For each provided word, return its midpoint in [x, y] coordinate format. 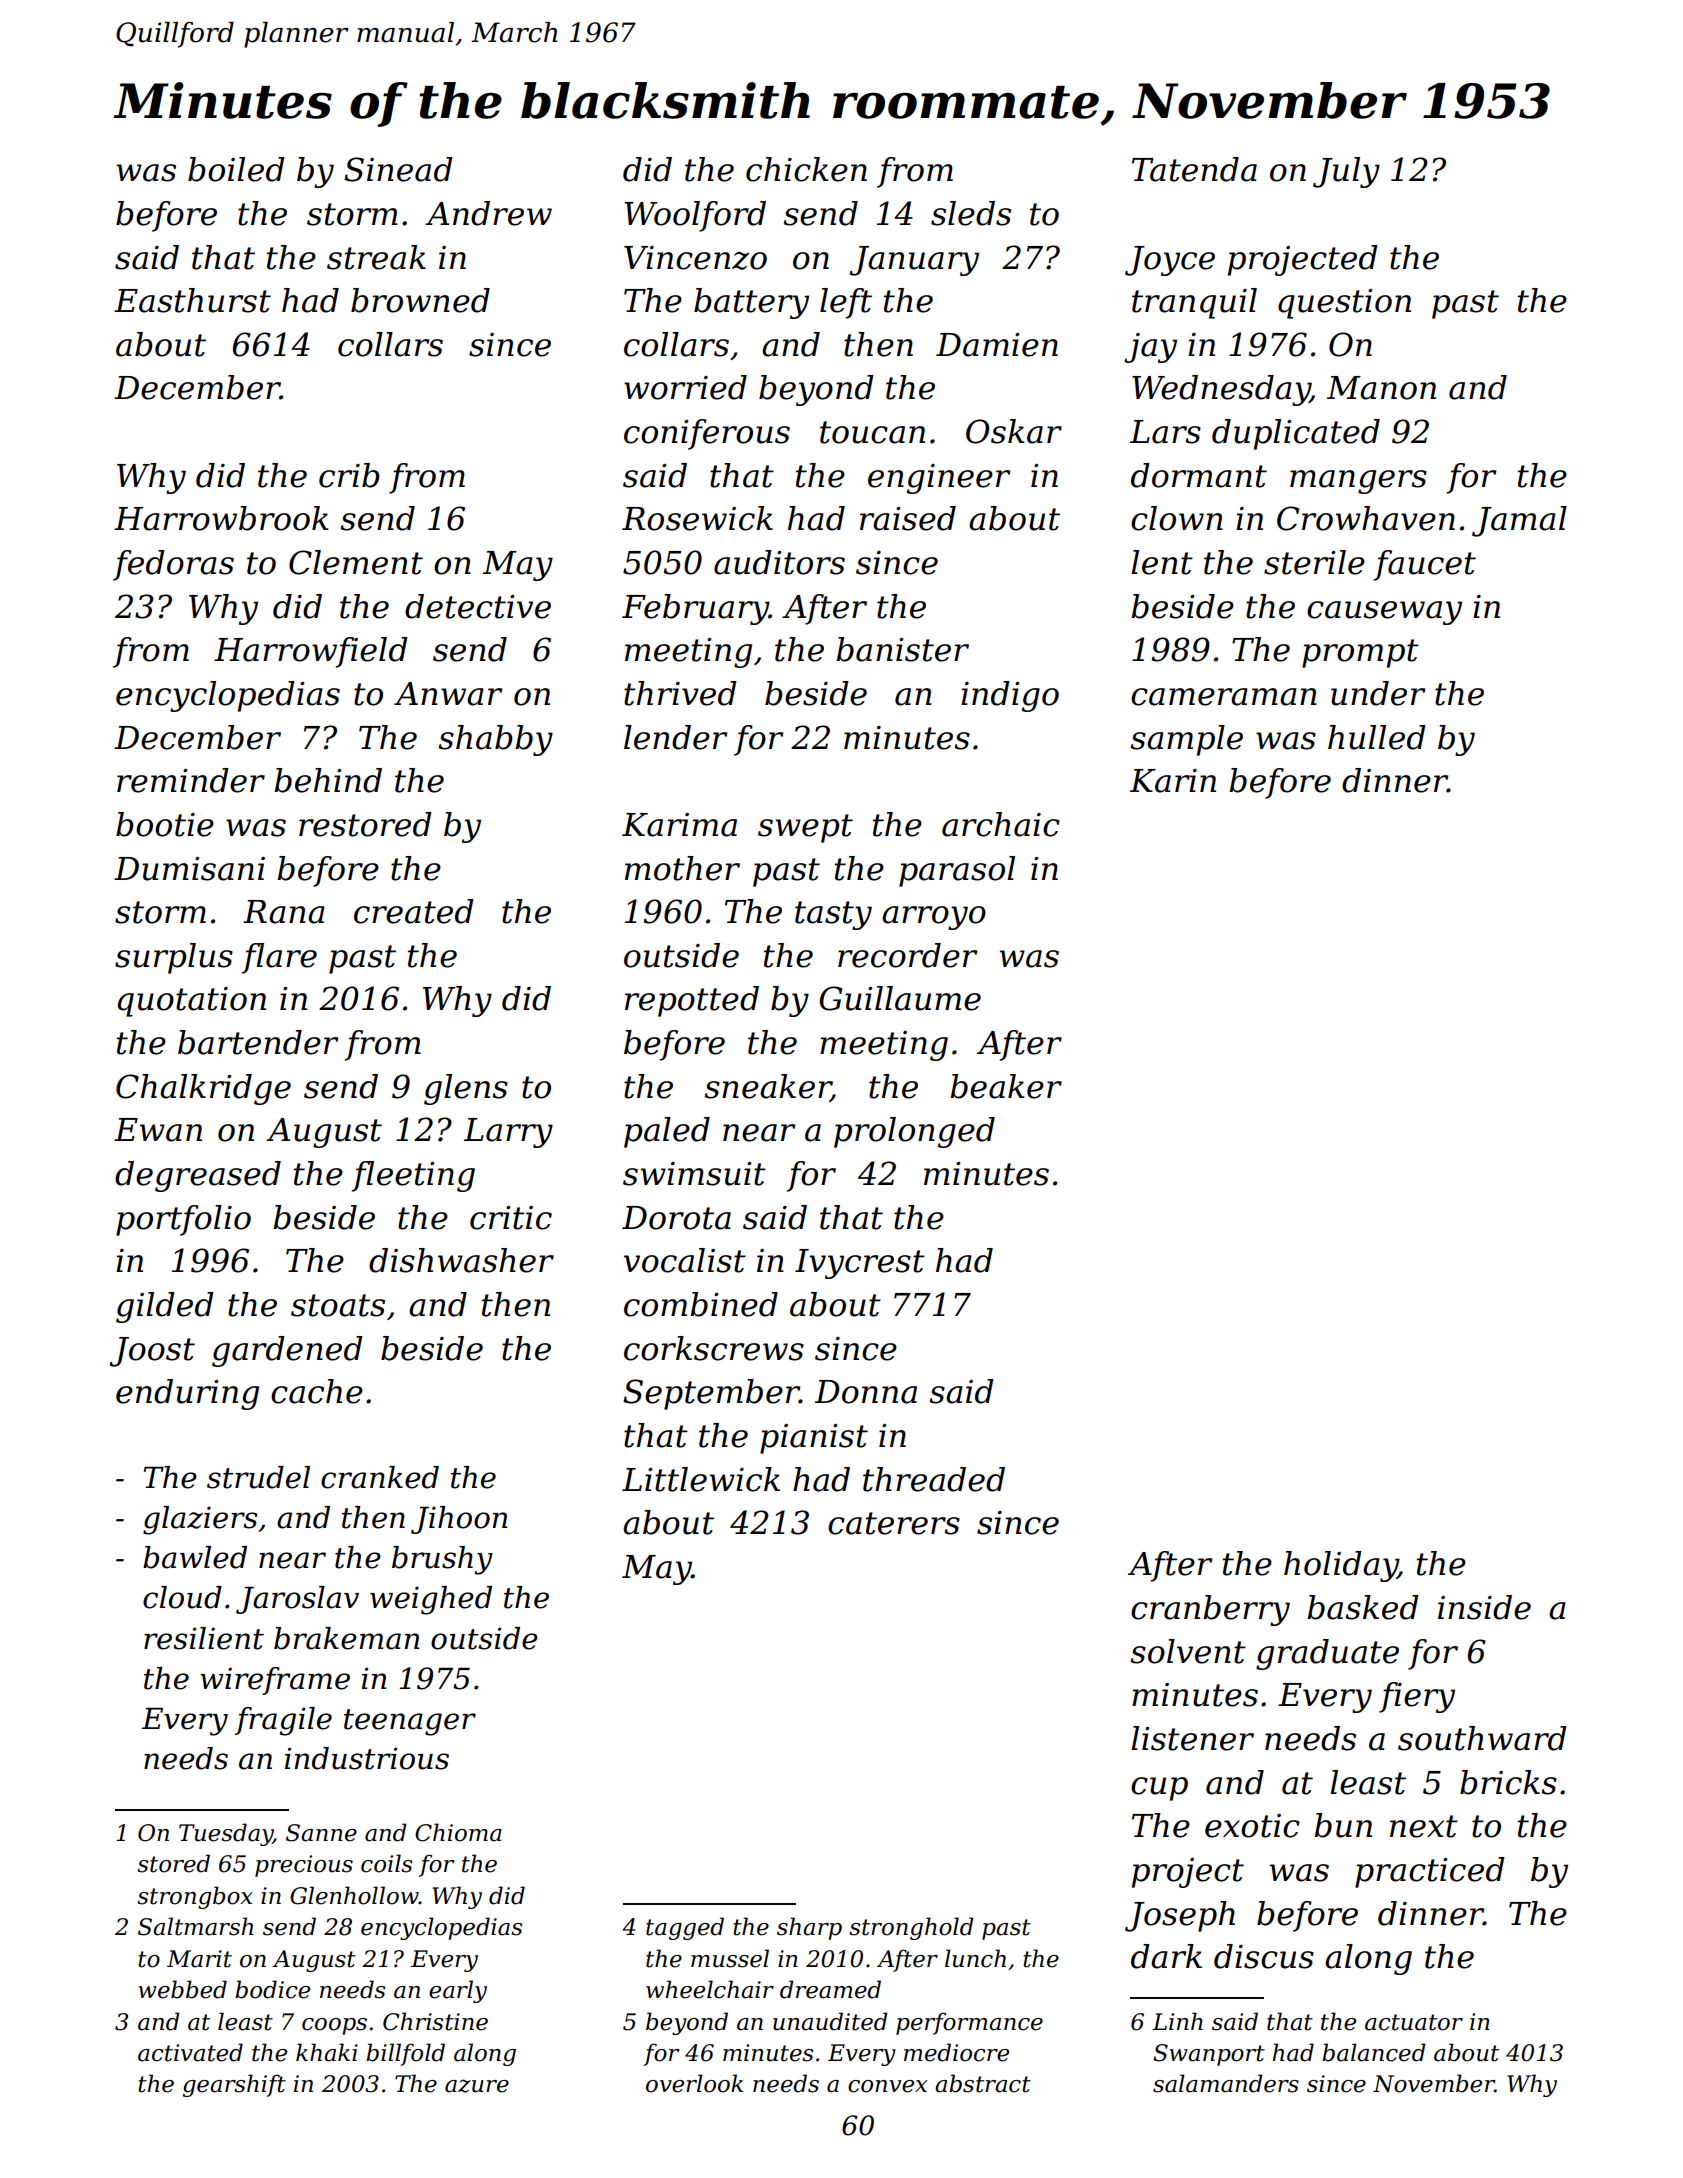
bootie [165, 824]
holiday [1341, 1566]
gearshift [234, 2085]
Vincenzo [695, 258]
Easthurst [192, 300]
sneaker [767, 1087]
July [1346, 172]
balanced [1374, 2052]
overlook [694, 2083]
